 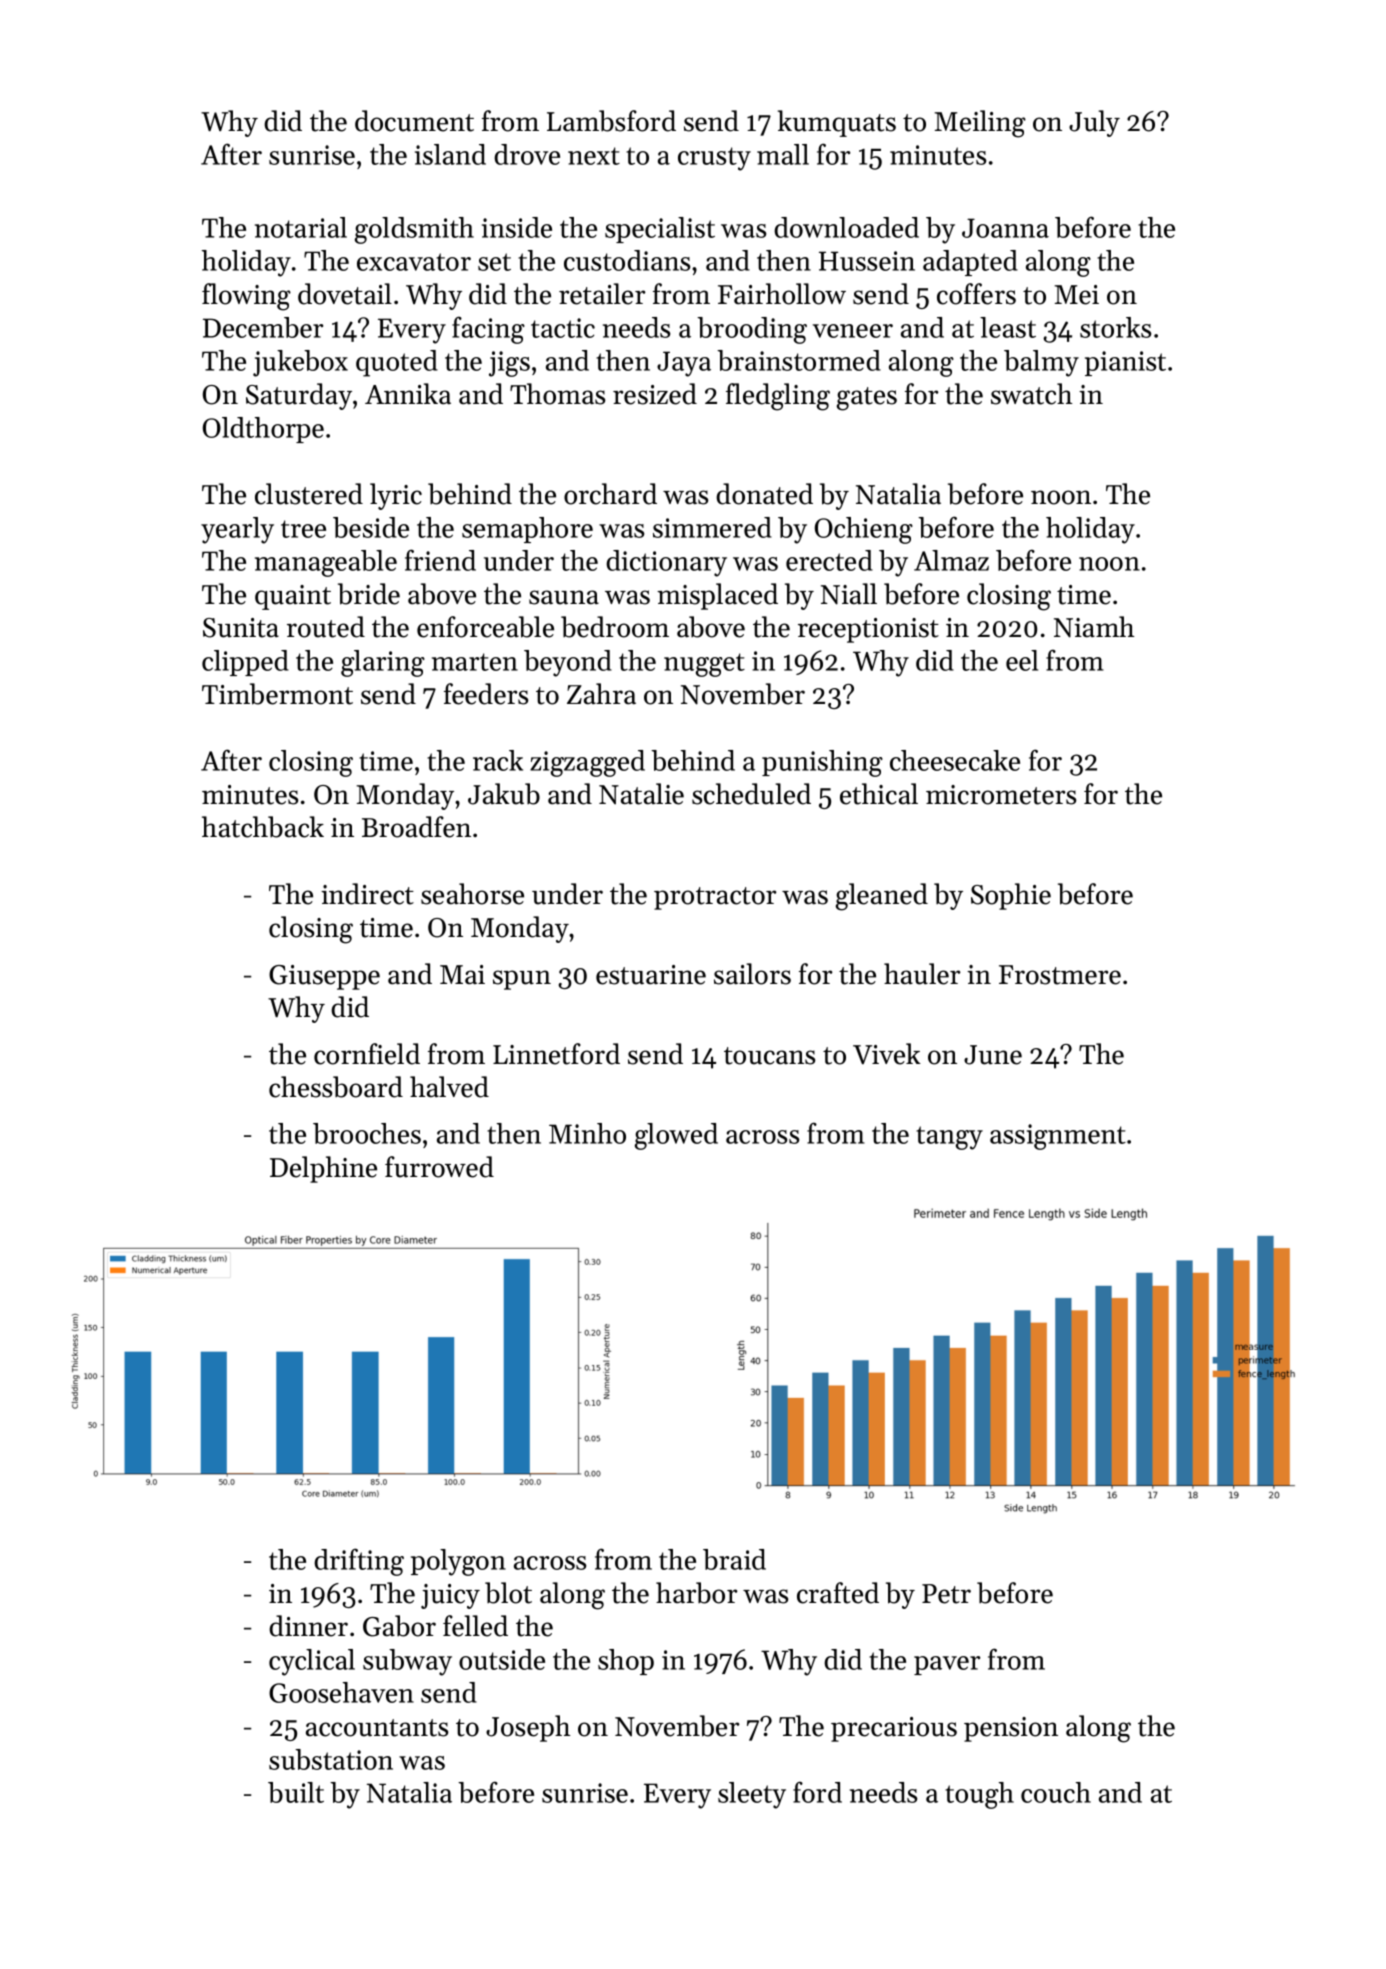 I want to click on zigzagged, so click(x=587, y=763).
